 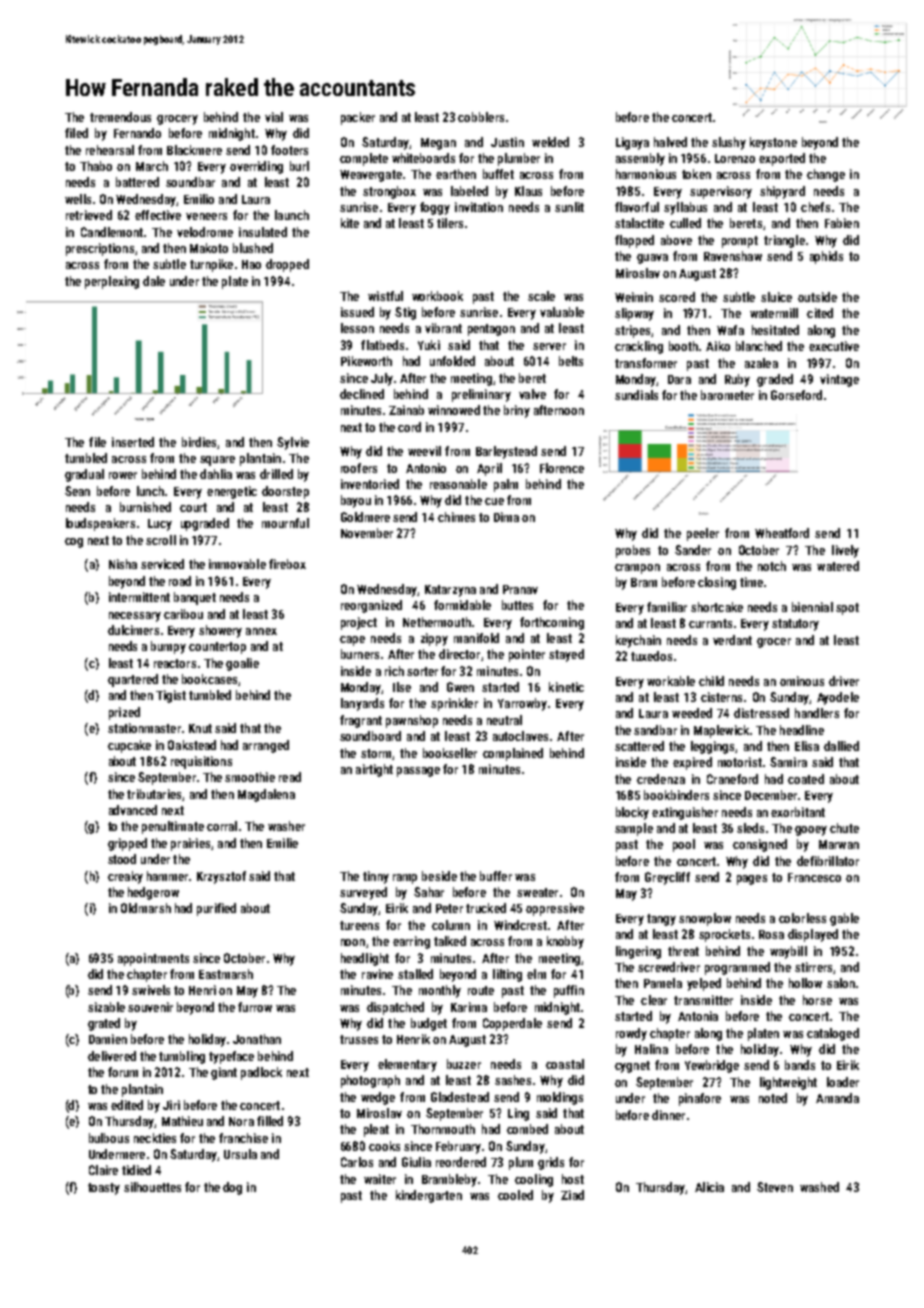 What do you see at coordinates (727, 395) in the screenshot?
I see `barometer` at bounding box center [727, 395].
